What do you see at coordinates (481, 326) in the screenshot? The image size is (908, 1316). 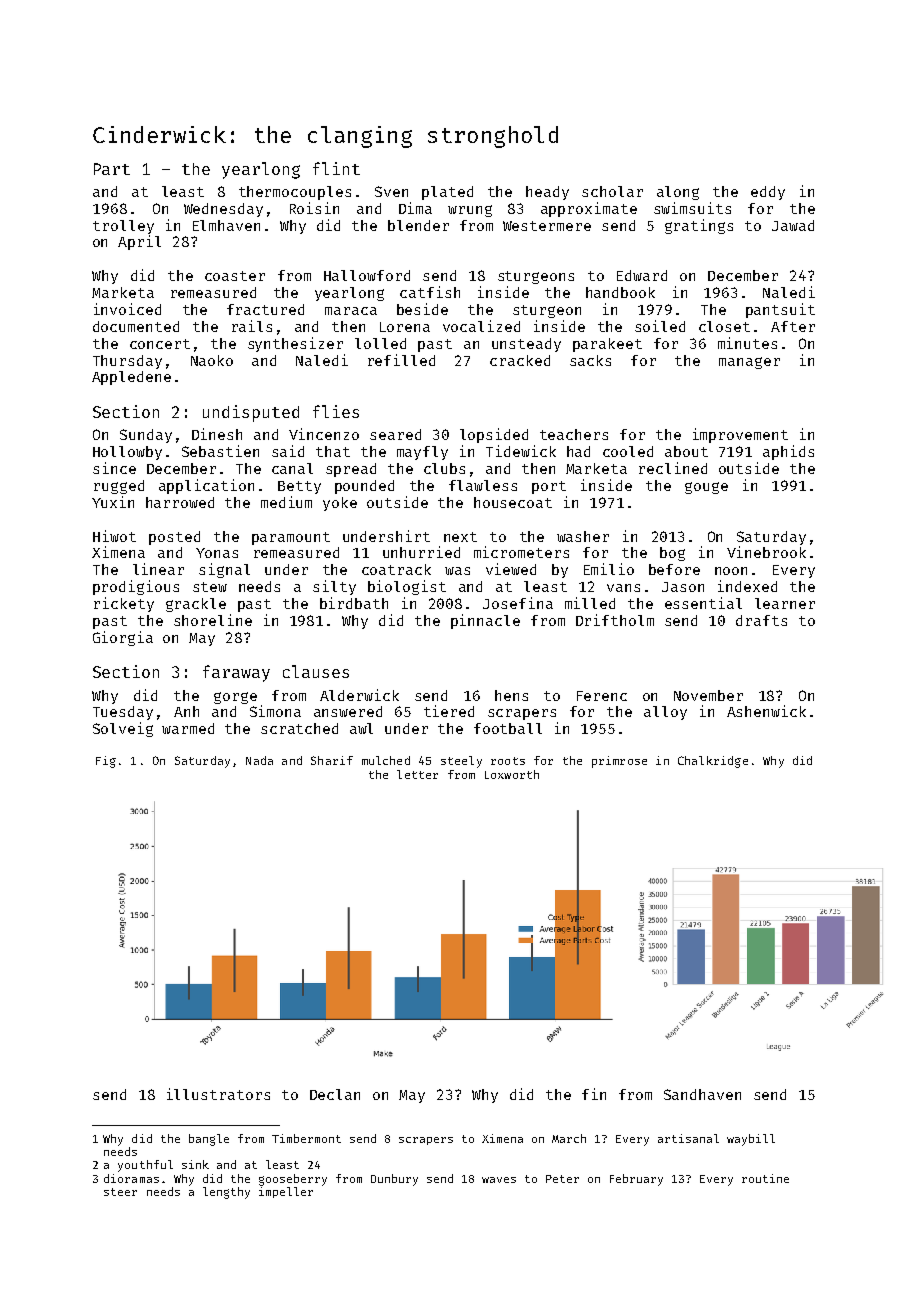 I see `vocalized` at bounding box center [481, 326].
